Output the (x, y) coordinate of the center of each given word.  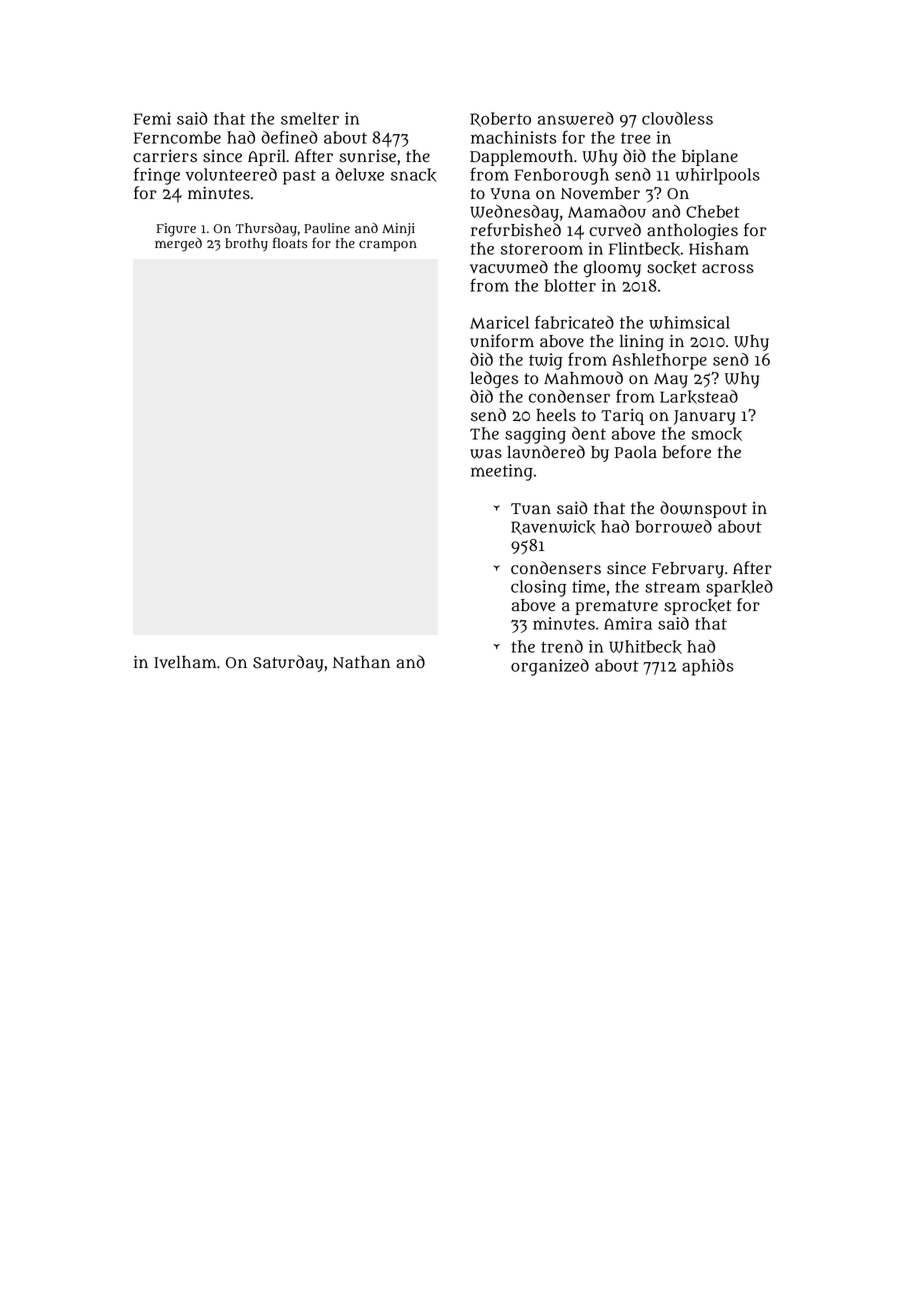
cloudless (677, 118)
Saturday (288, 663)
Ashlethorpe (659, 361)
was (486, 454)
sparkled (739, 588)
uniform (502, 341)
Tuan (531, 509)
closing (538, 588)
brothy (246, 245)
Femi (152, 118)
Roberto (500, 119)
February (688, 570)
